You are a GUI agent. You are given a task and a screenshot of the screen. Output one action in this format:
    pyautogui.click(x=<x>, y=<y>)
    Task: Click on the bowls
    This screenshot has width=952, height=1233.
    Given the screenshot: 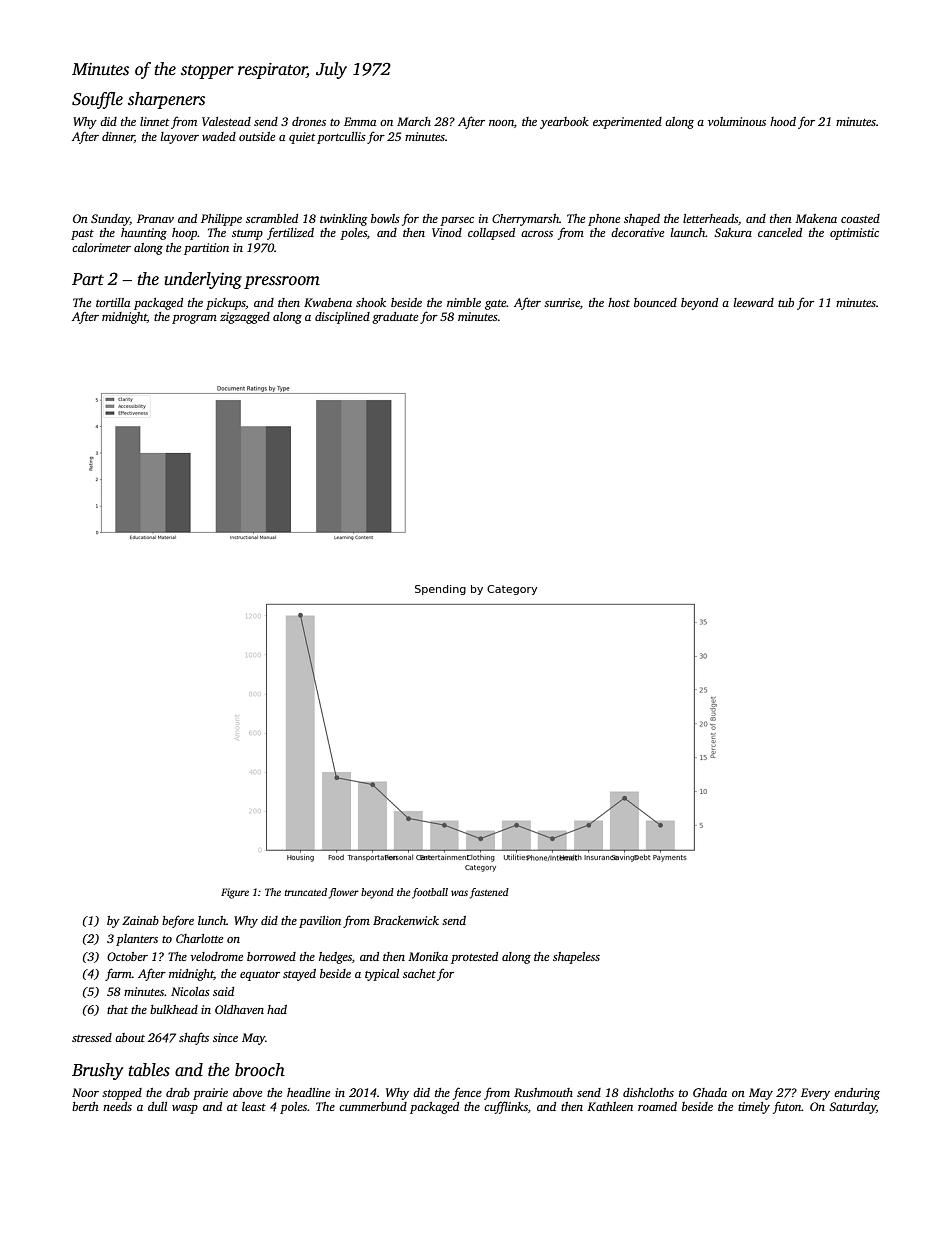 What is the action you would take?
    pyautogui.click(x=385, y=218)
